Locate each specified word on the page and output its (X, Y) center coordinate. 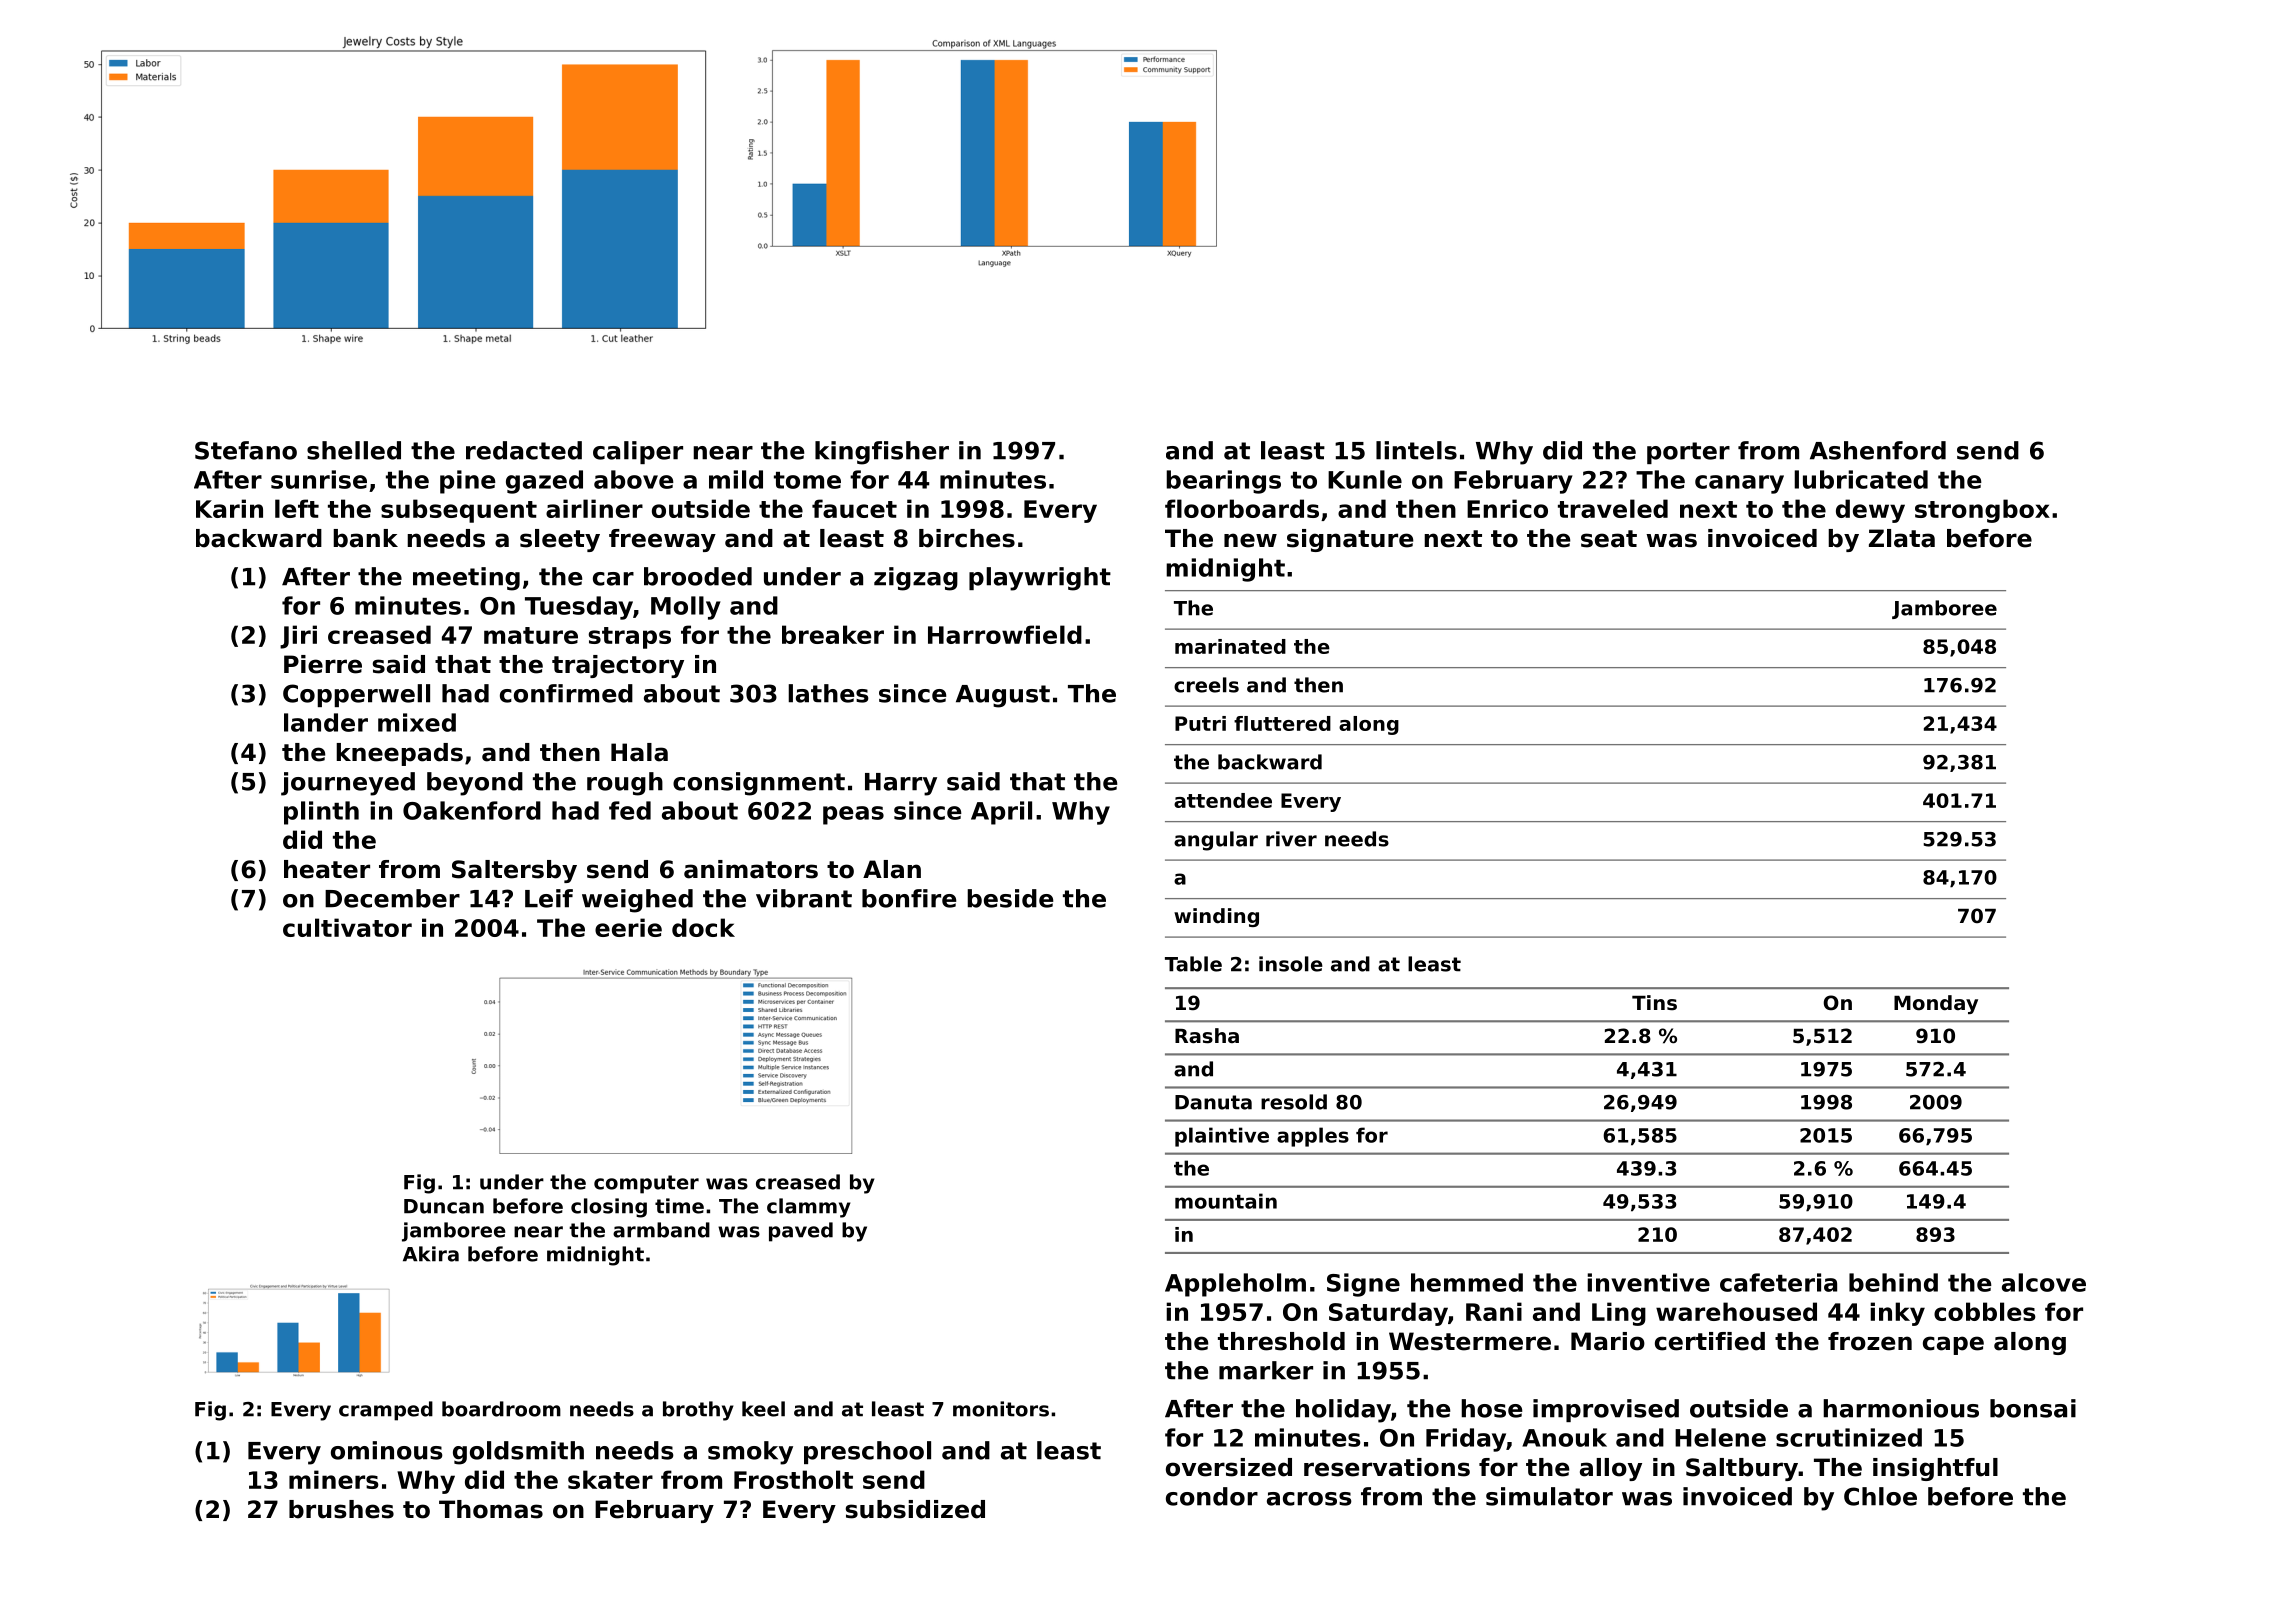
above (634, 479)
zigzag (916, 579)
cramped (386, 1411)
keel (763, 1409)
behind (1893, 1282)
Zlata (1902, 538)
